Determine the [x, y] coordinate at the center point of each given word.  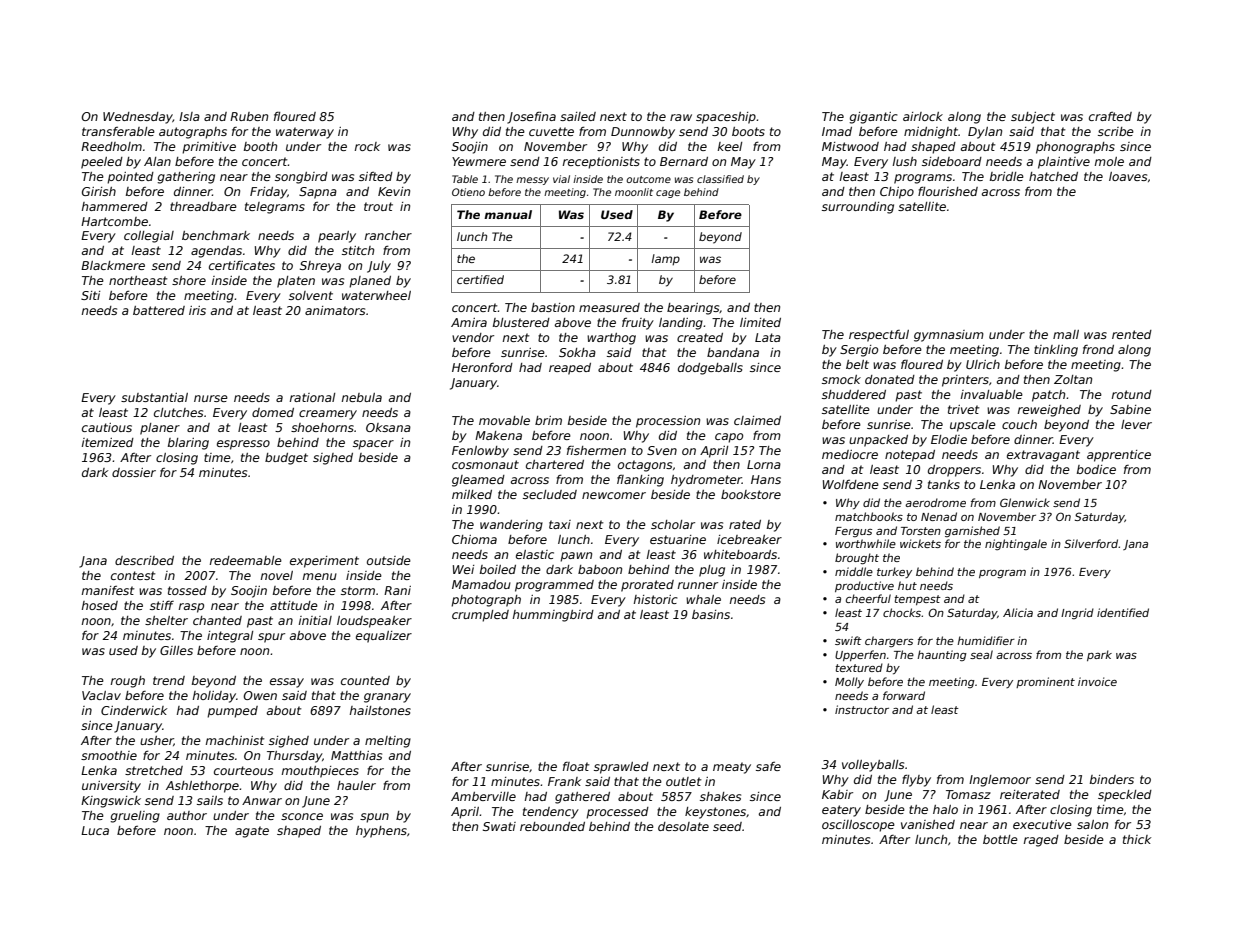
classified [720, 179]
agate [252, 832]
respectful [879, 336]
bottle [1000, 839]
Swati [499, 826]
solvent [311, 295]
